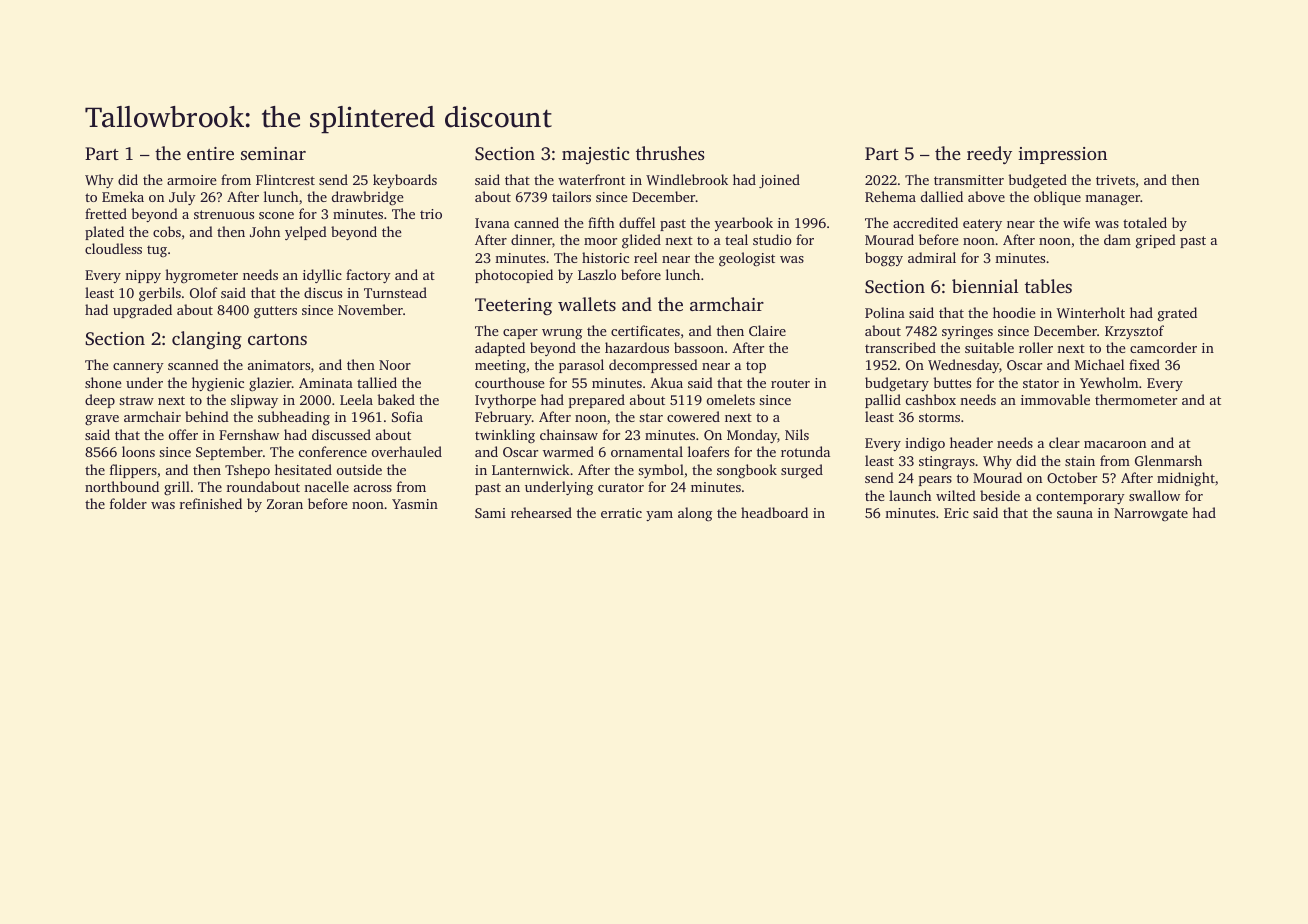 The image size is (1308, 924). What do you see at coordinates (571, 196) in the screenshot?
I see `tailors` at bounding box center [571, 196].
